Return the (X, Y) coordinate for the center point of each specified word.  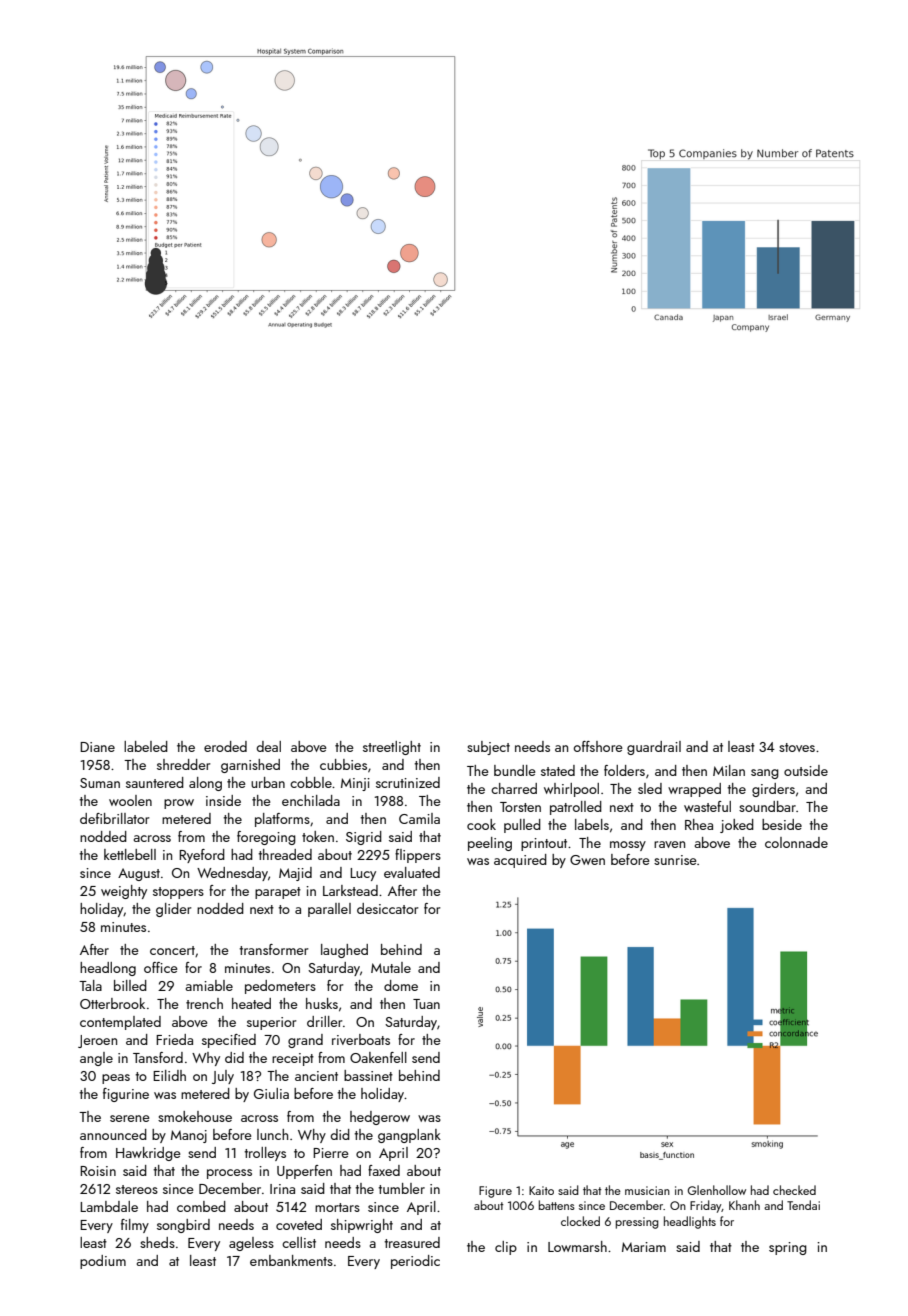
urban (268, 782)
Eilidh (169, 1075)
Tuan (426, 1004)
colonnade (796, 842)
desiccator (387, 908)
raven (669, 844)
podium (103, 1262)
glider (173, 910)
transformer (273, 949)
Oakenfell (378, 1057)
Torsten (520, 807)
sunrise (675, 860)
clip (506, 1248)
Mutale (391, 967)
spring (788, 1248)
